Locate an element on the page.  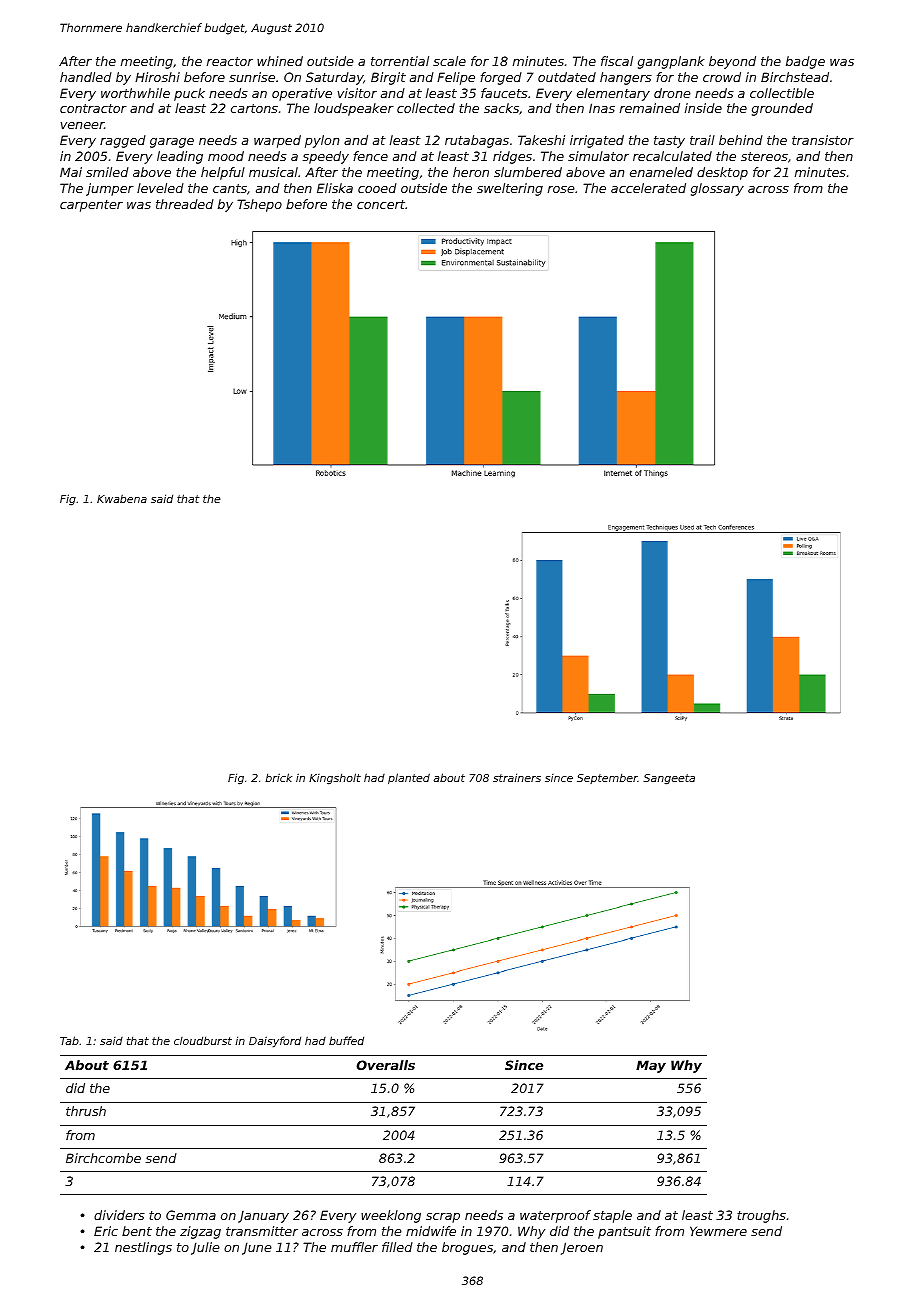
strainers is located at coordinates (517, 777).
